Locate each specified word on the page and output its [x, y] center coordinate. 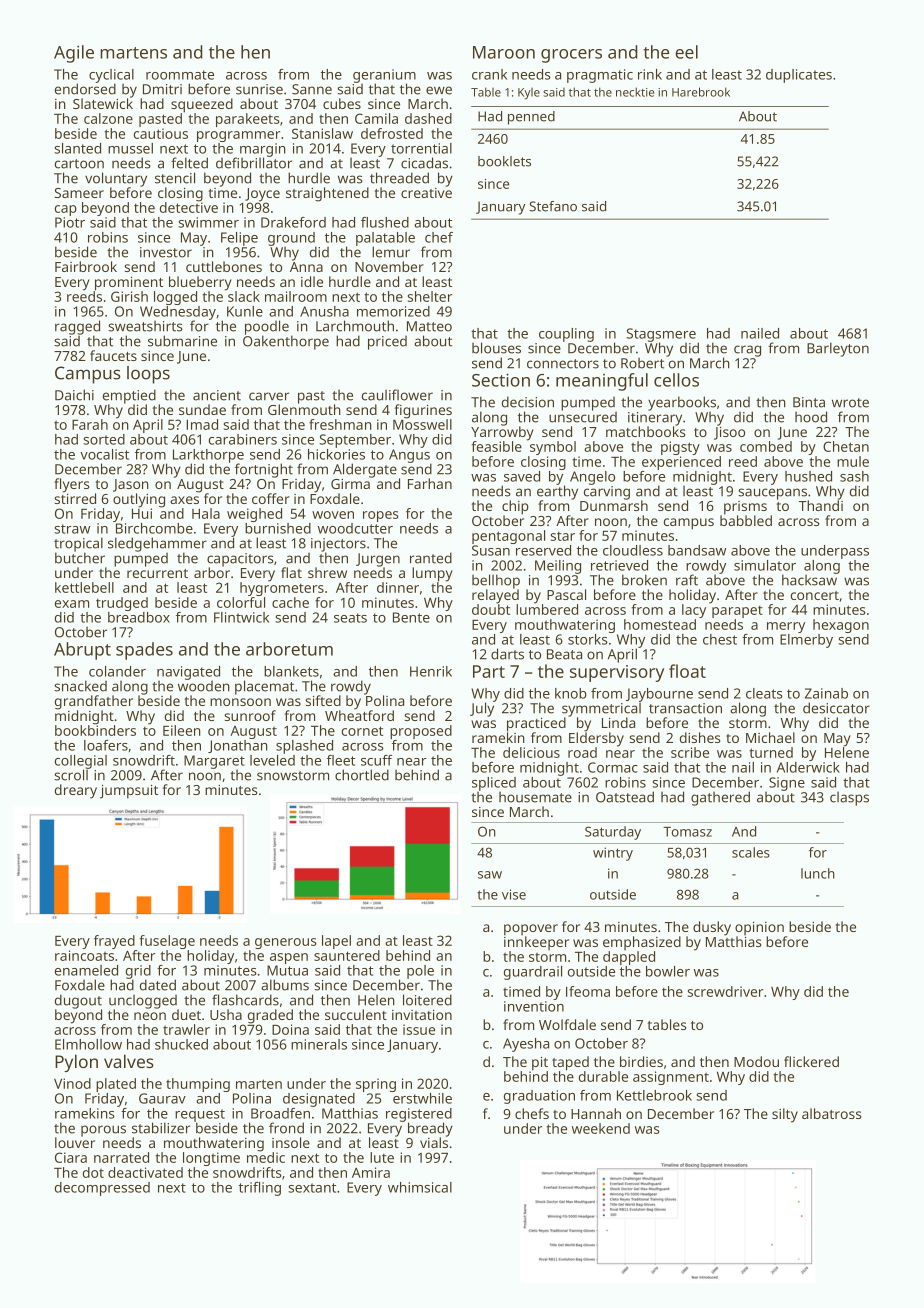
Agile [74, 54]
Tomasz [687, 832]
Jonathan [238, 746]
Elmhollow [88, 1044]
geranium [384, 76]
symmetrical [601, 709]
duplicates [799, 76]
